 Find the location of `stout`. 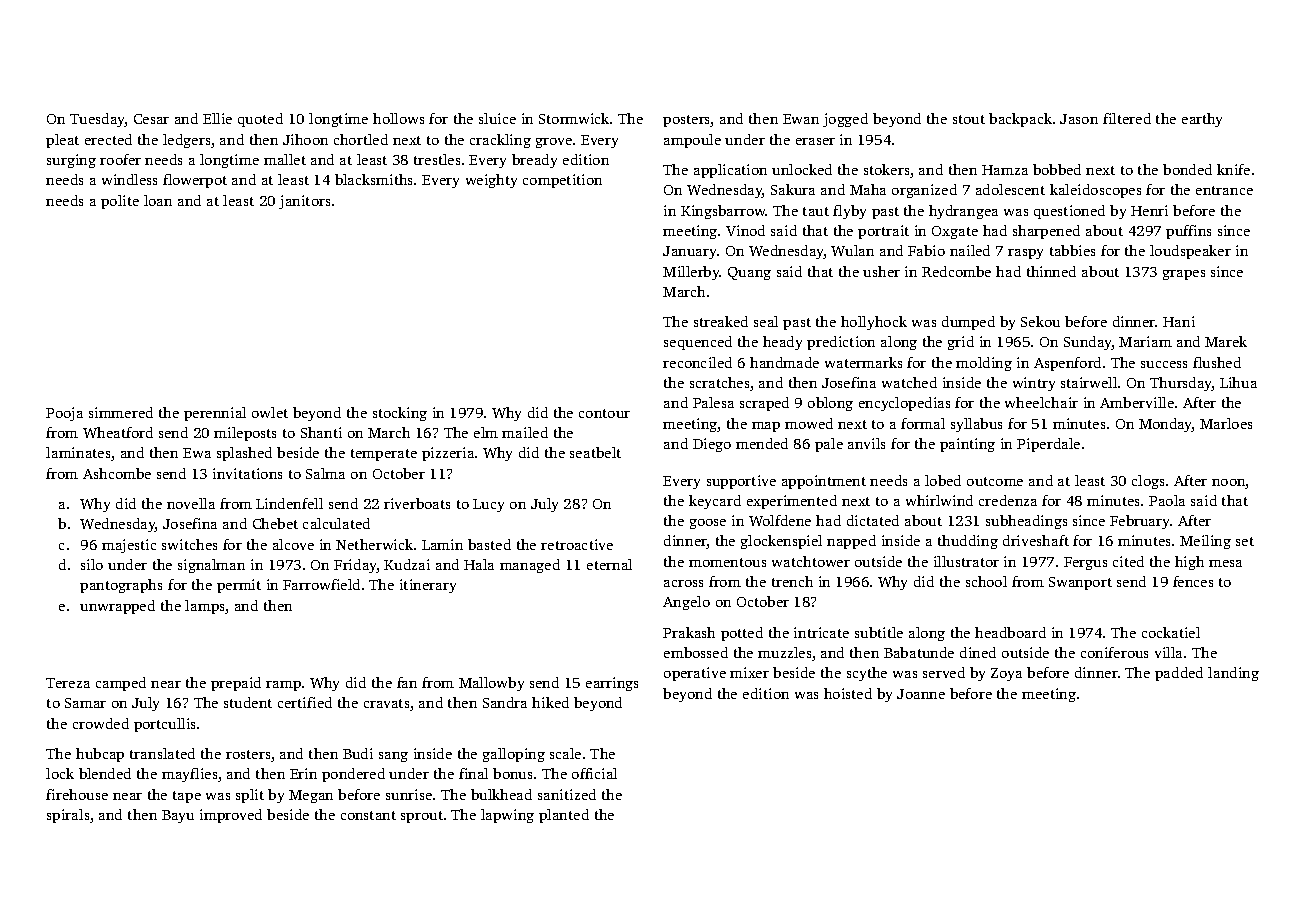

stout is located at coordinates (969, 119).
